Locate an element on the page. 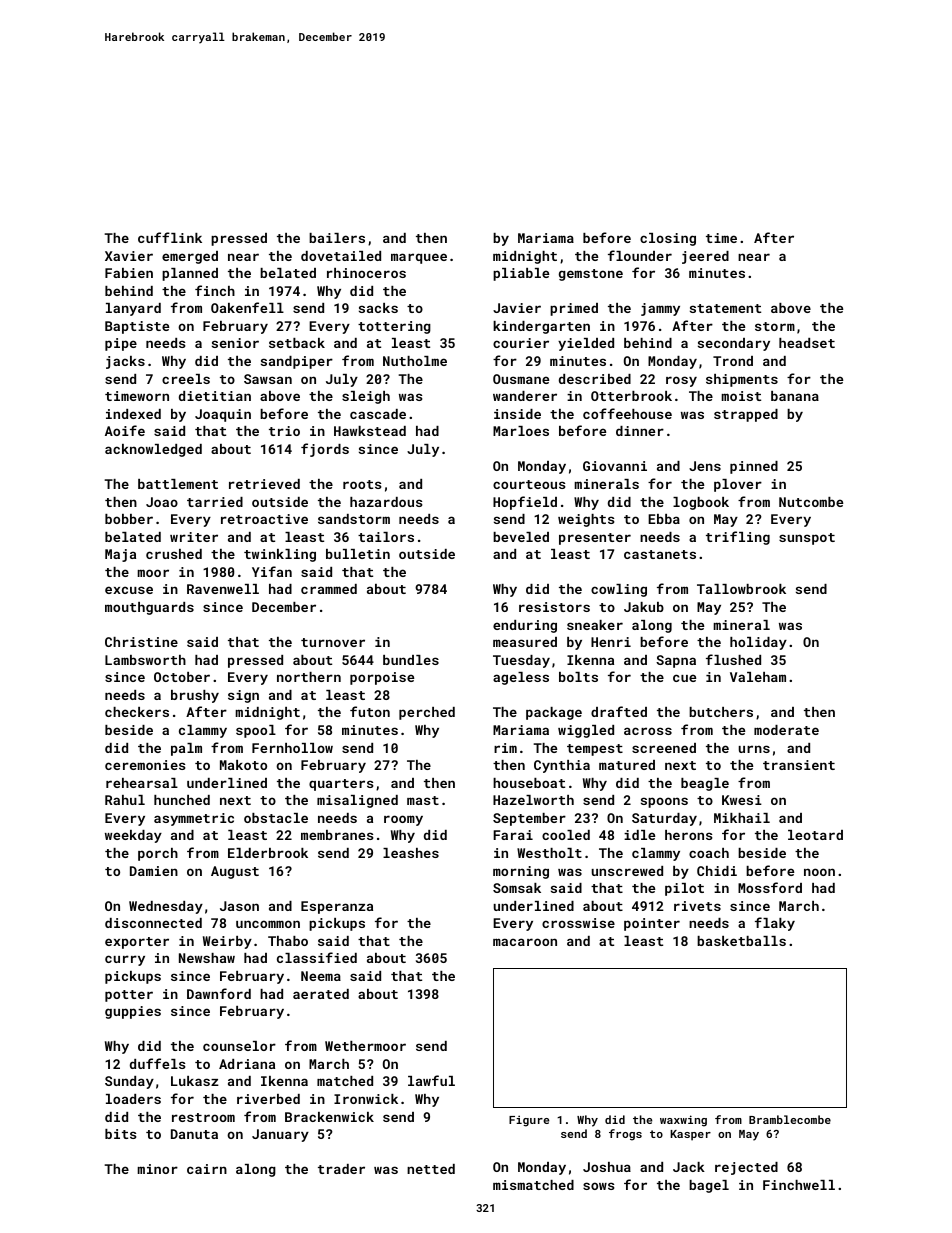 The height and width of the page is (1233, 952). Xavier is located at coordinates (129, 256).
